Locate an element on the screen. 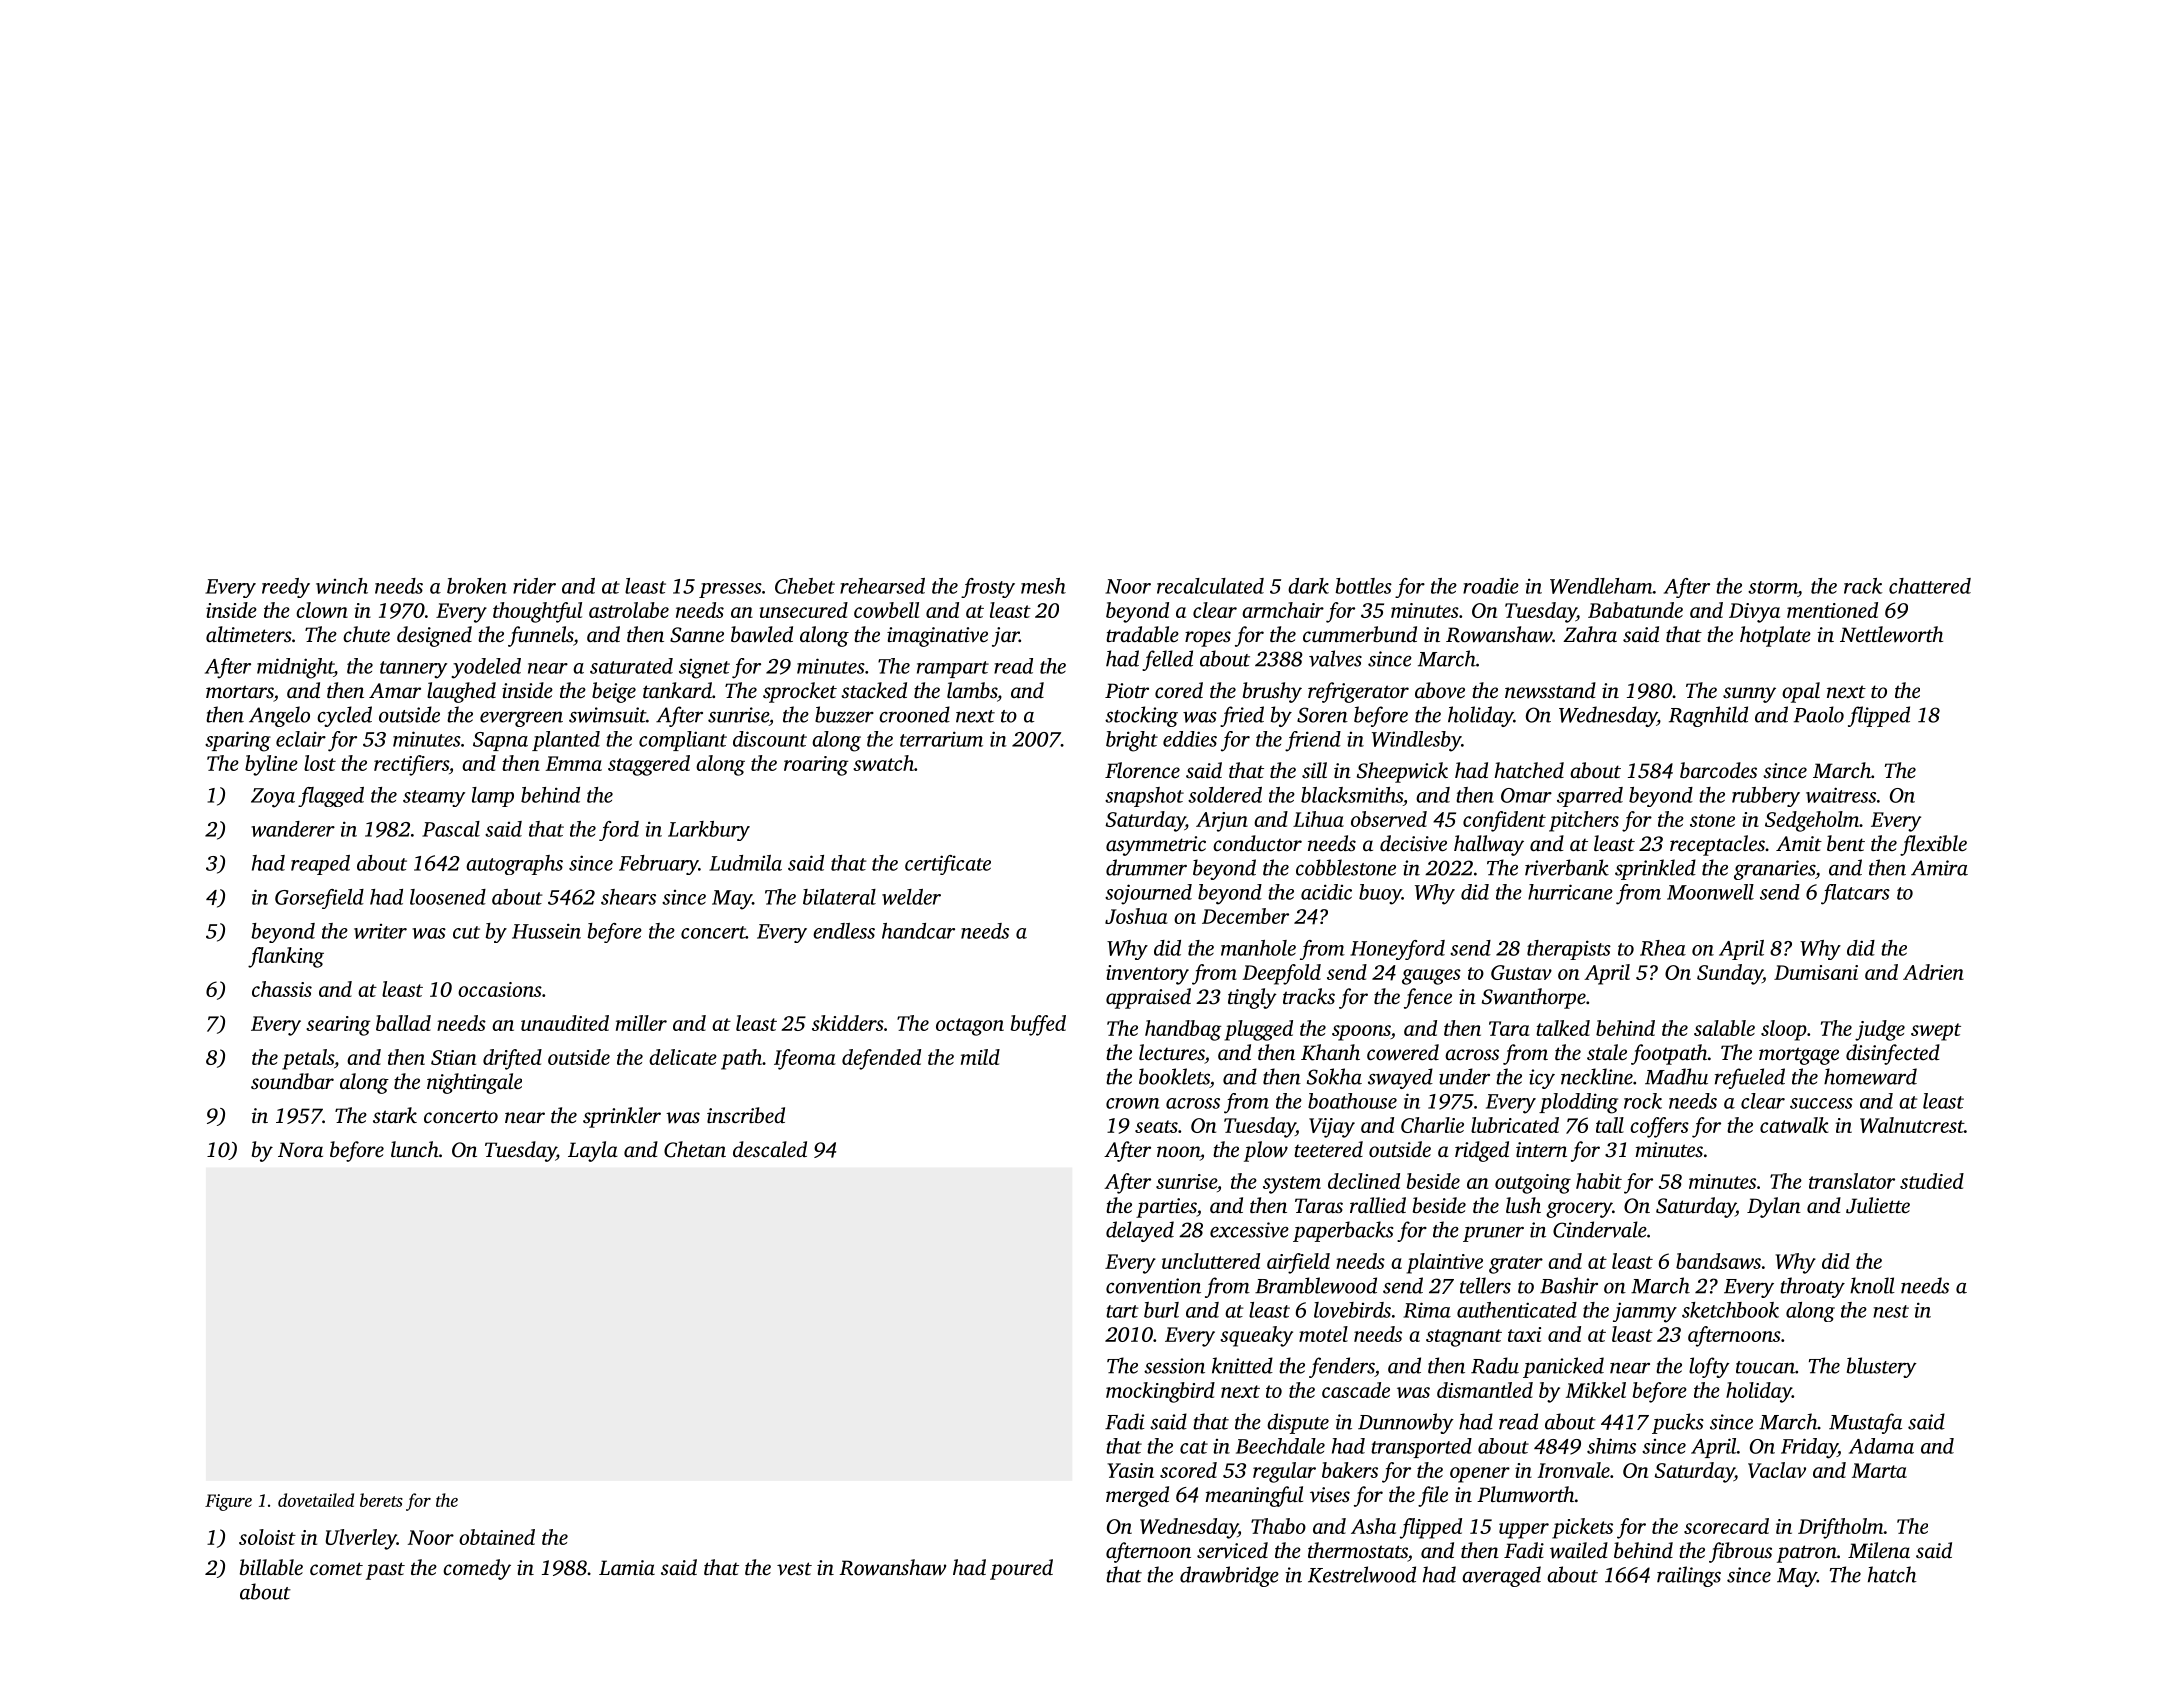  transported is located at coordinates (1421, 1448).
